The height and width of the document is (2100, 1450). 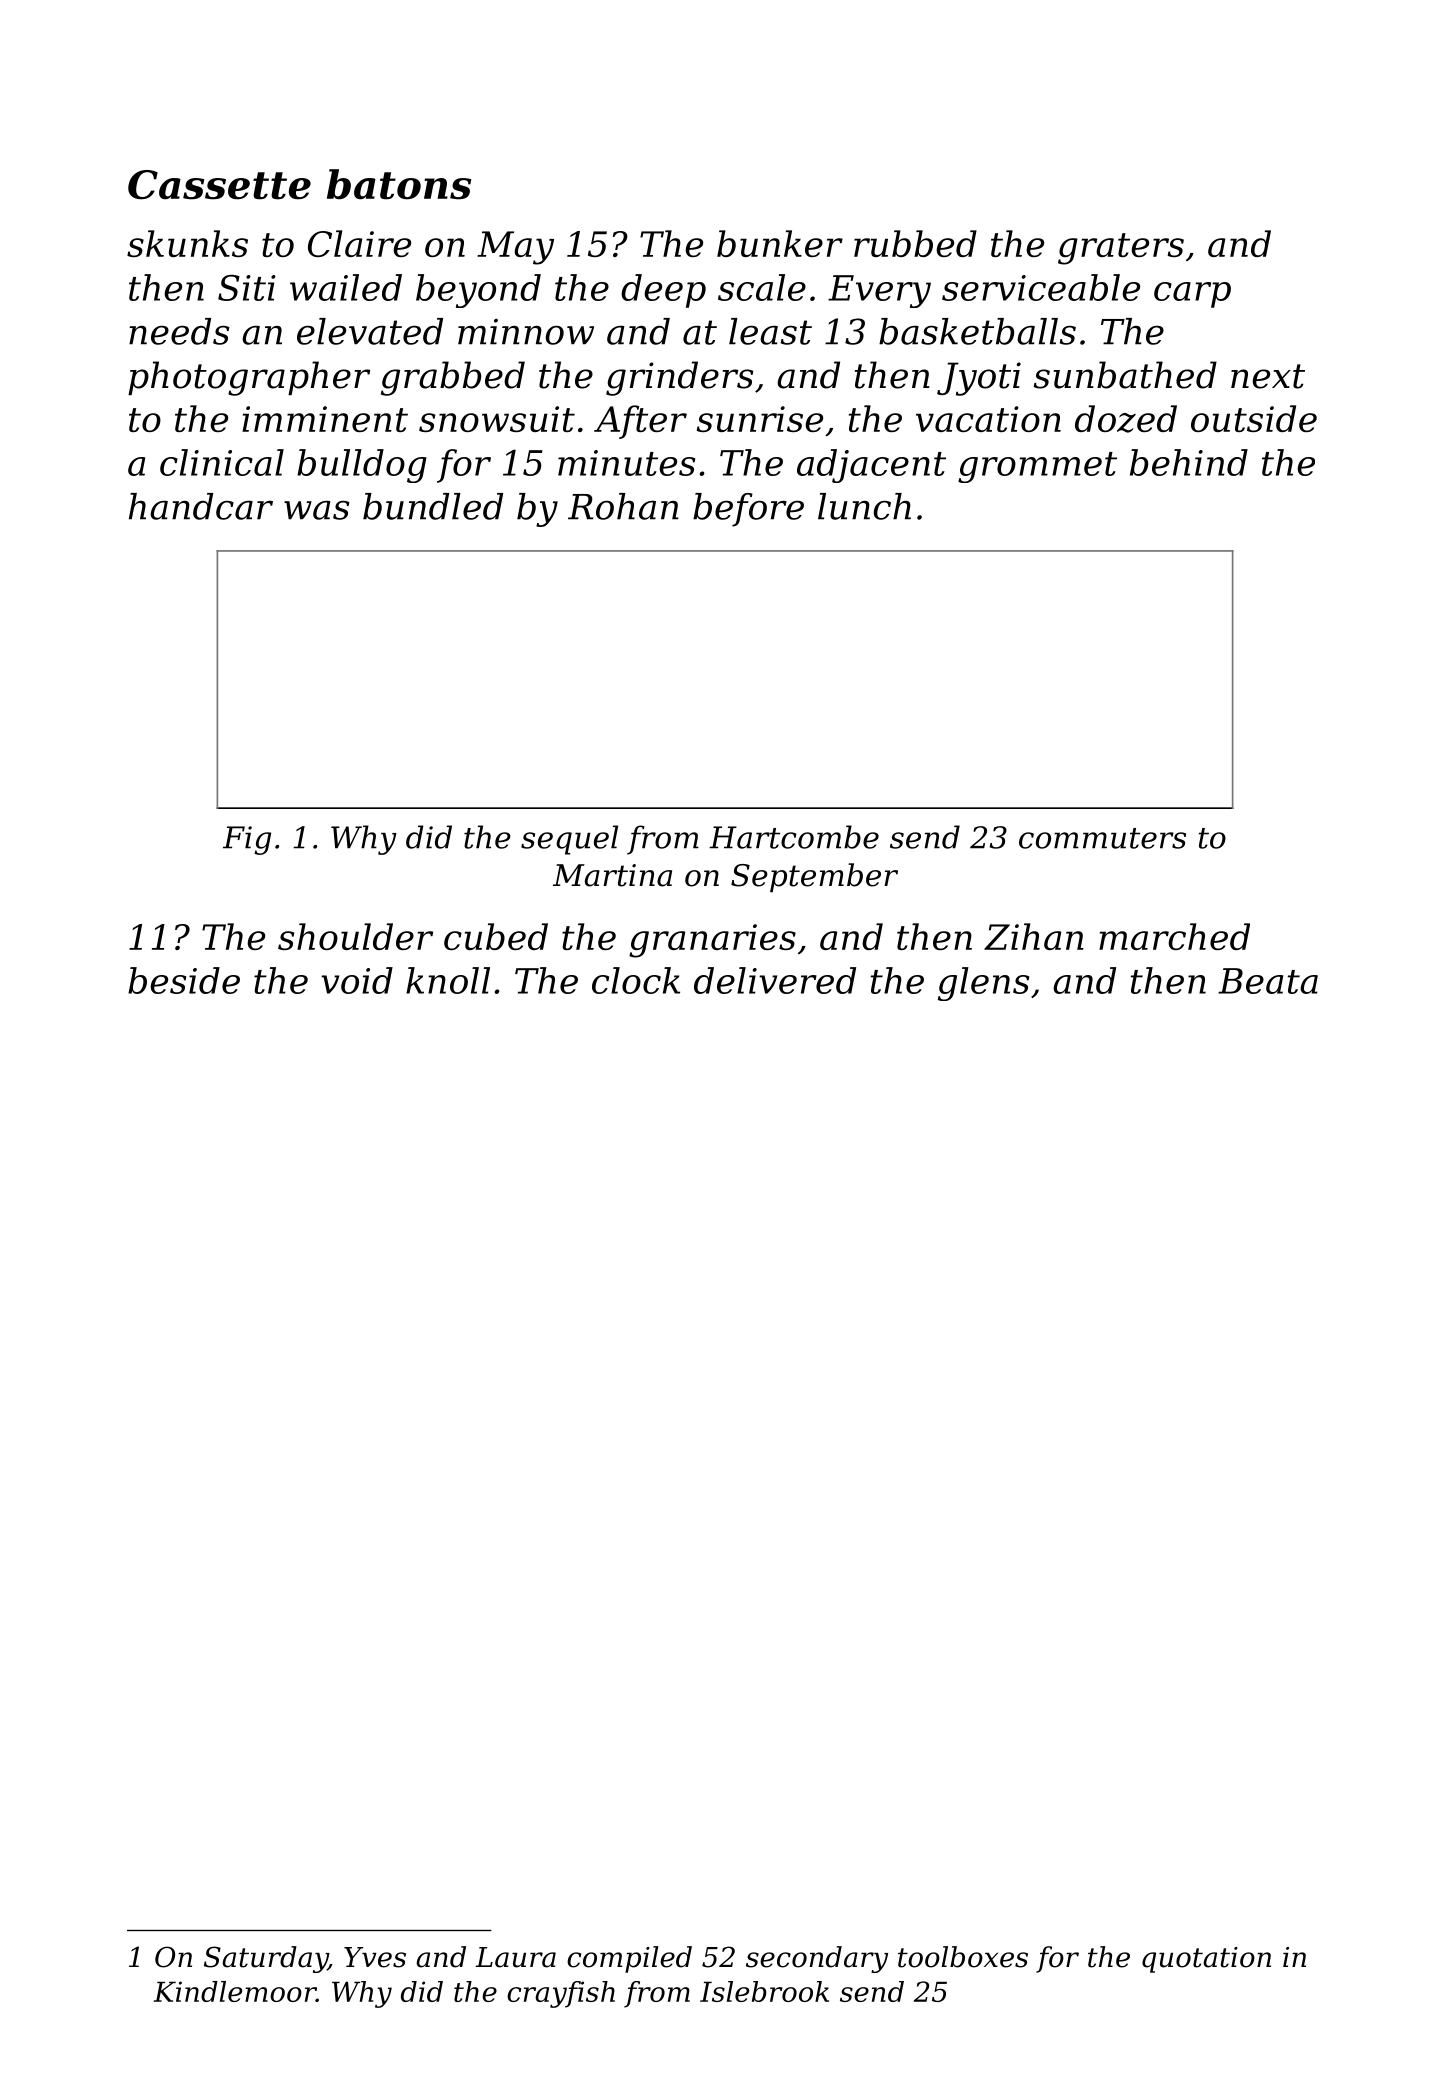 I want to click on graters, so click(x=1121, y=249).
